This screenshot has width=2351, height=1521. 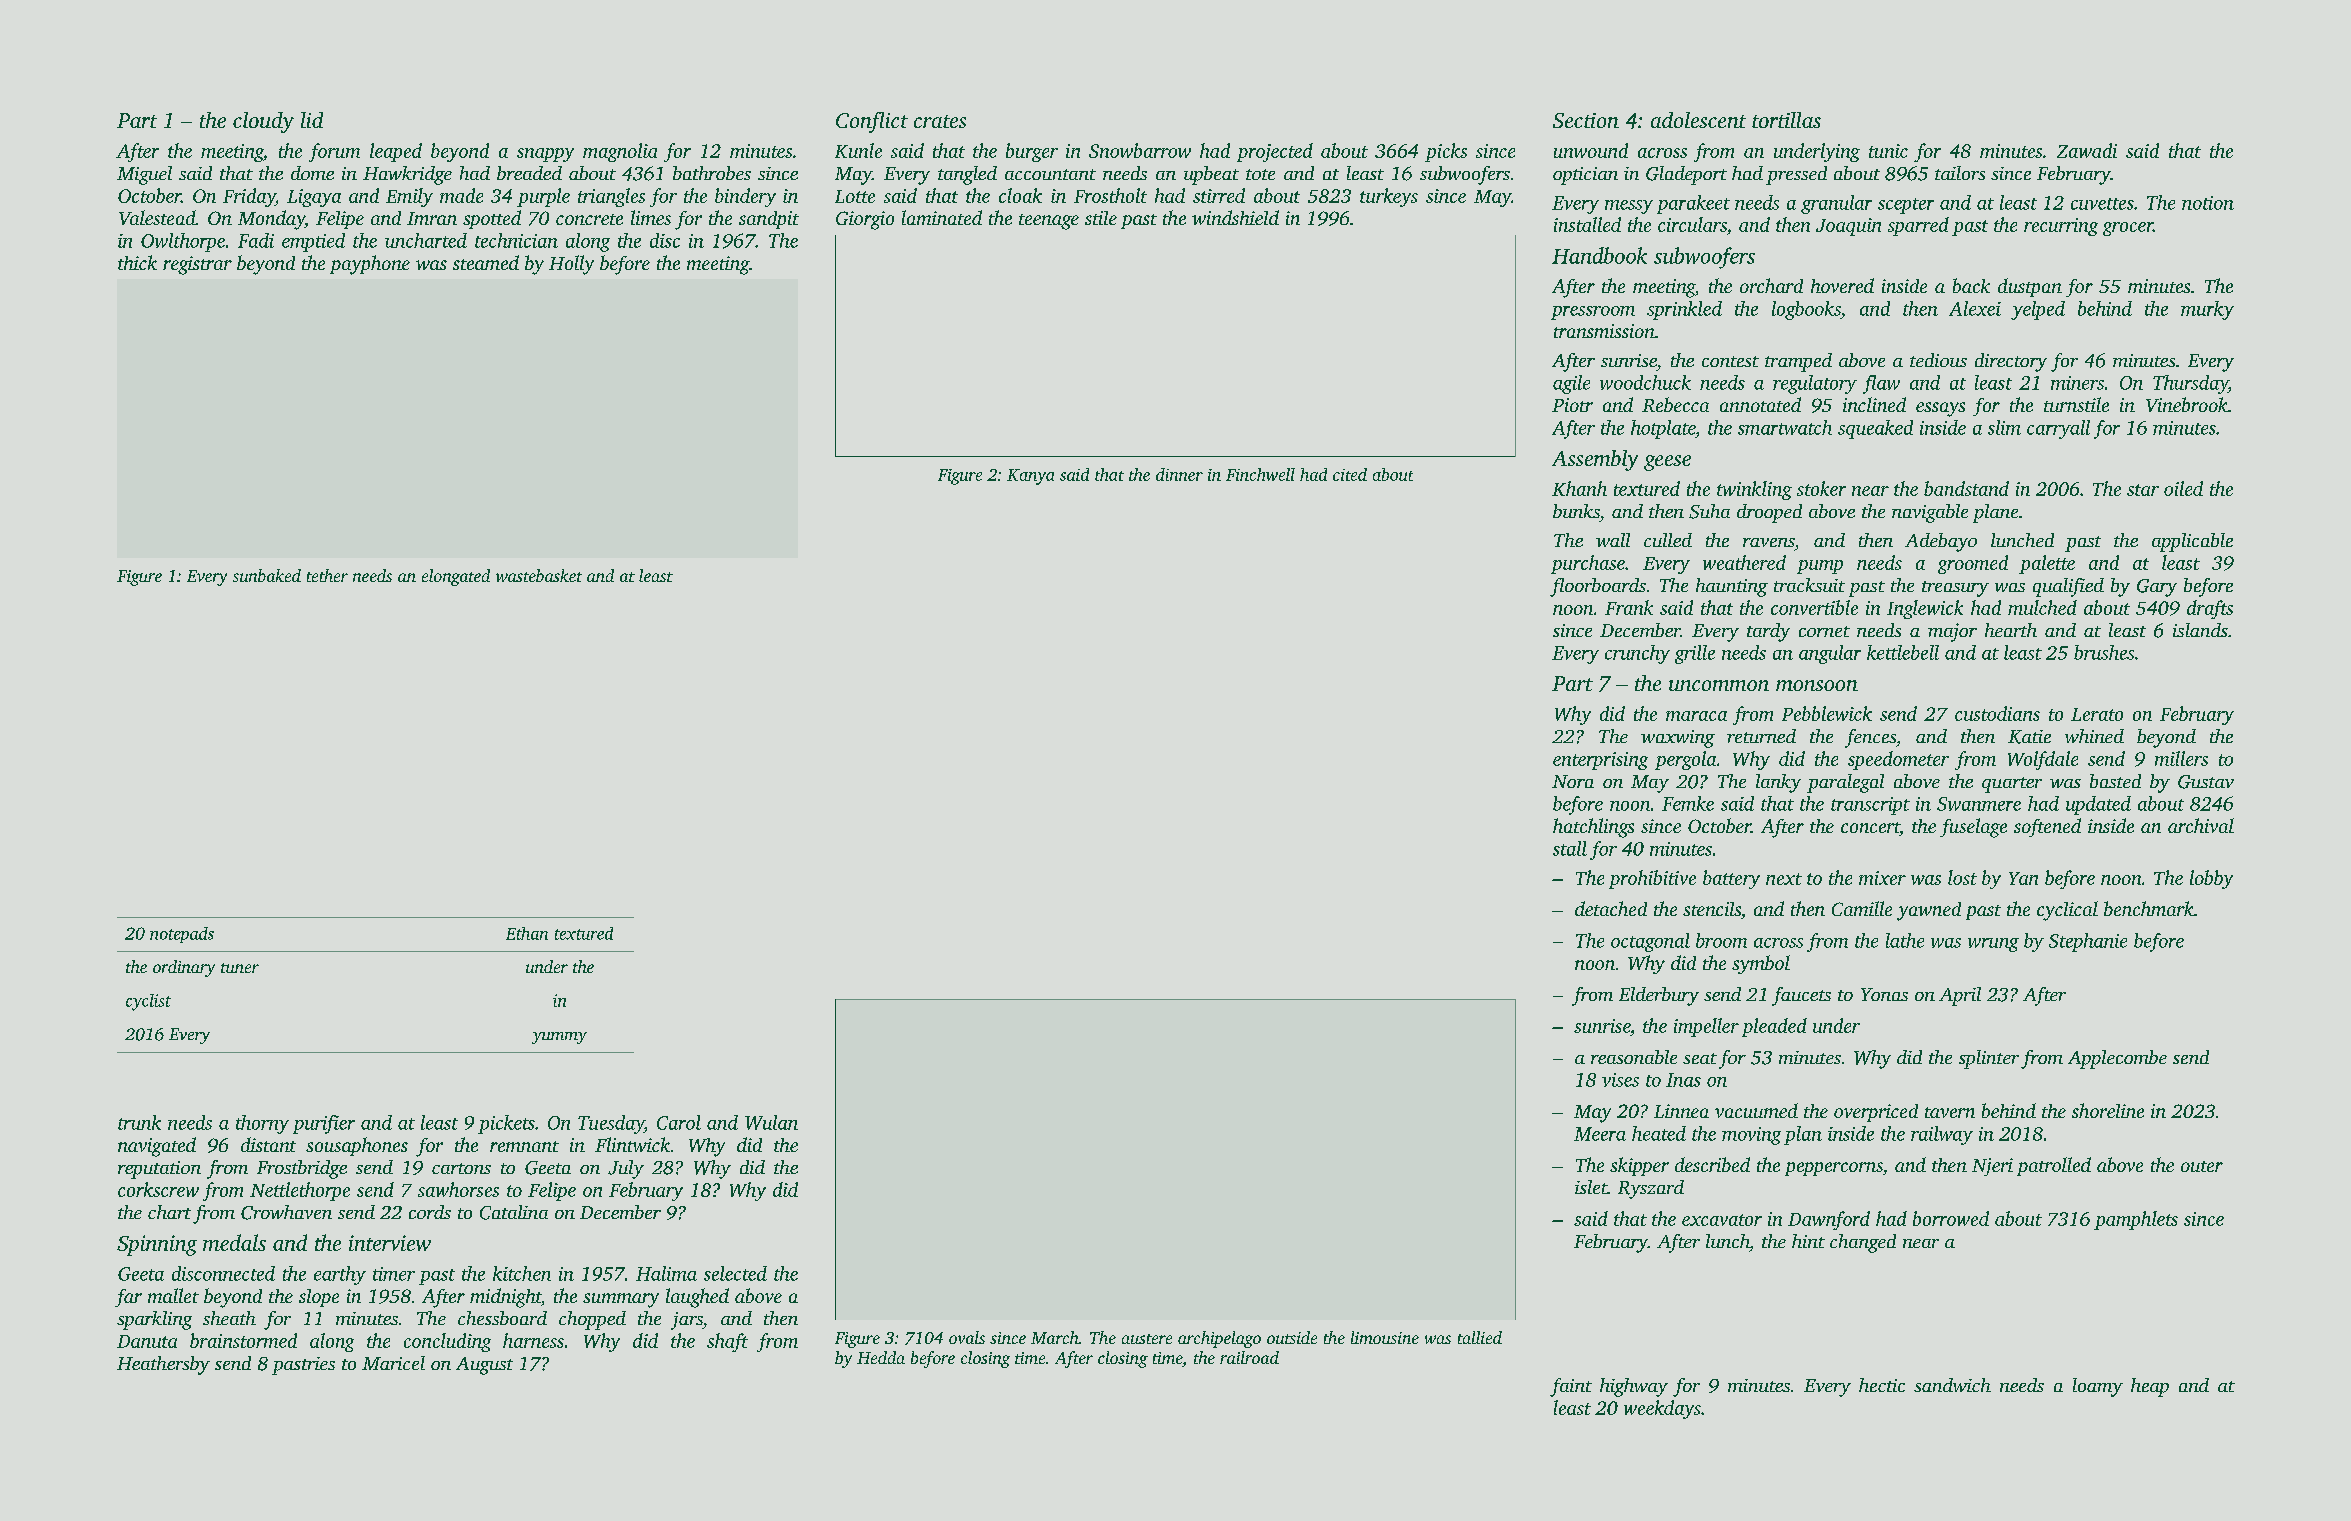 I want to click on heated, so click(x=1659, y=1133).
